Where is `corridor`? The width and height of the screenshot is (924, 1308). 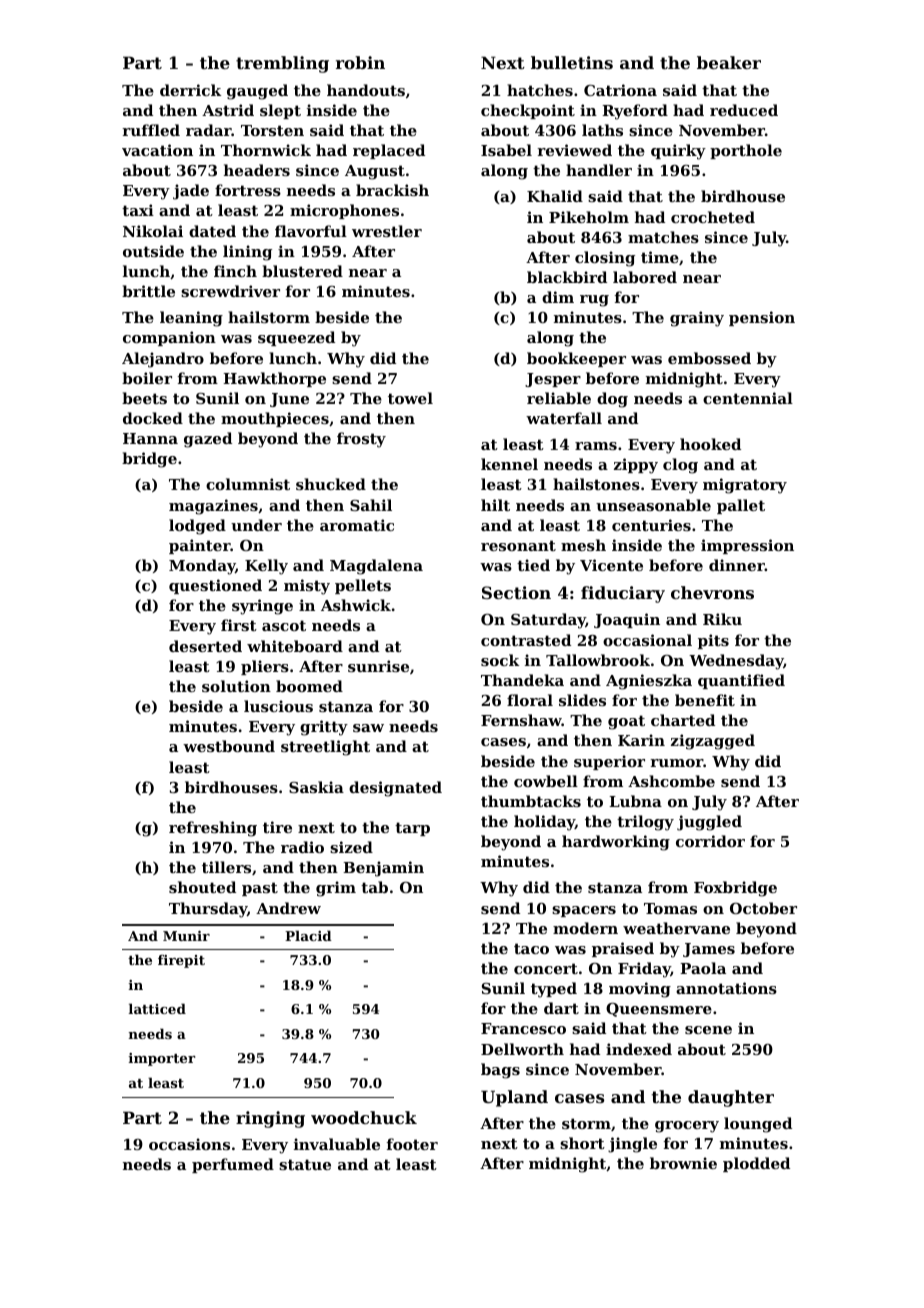 corridor is located at coordinates (710, 841).
